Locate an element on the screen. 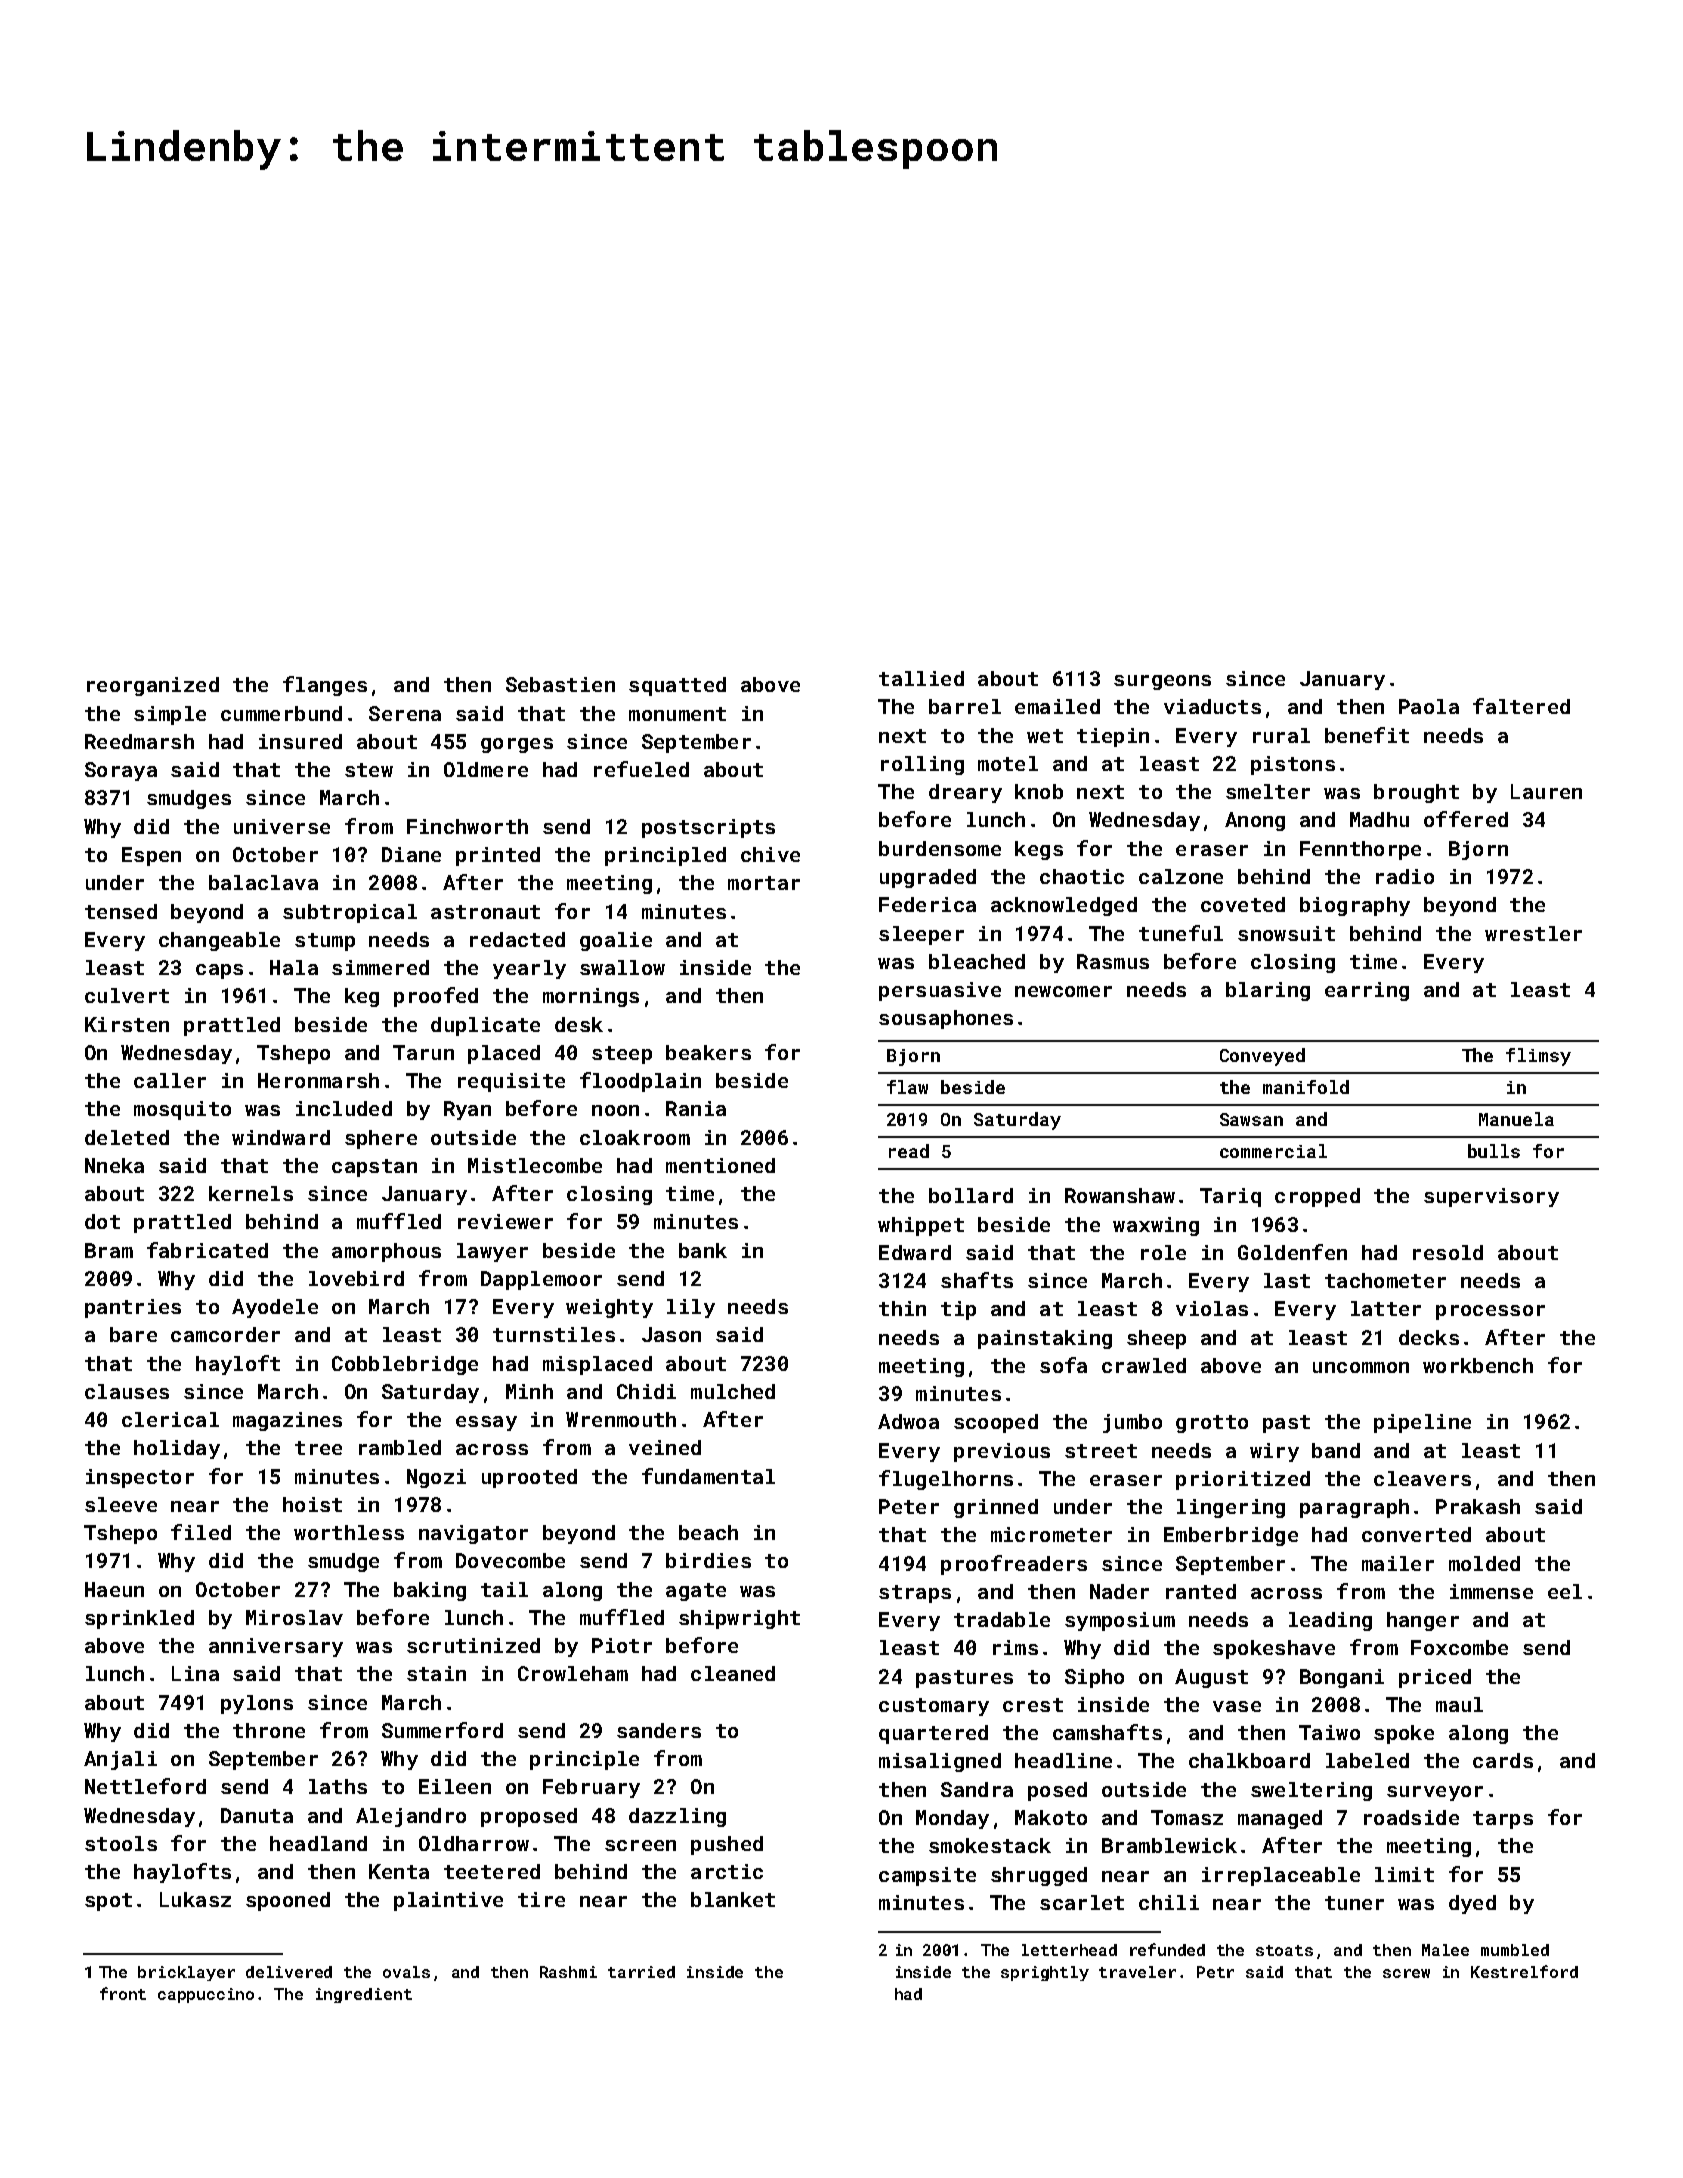  Fennthorpe is located at coordinates (1360, 850).
